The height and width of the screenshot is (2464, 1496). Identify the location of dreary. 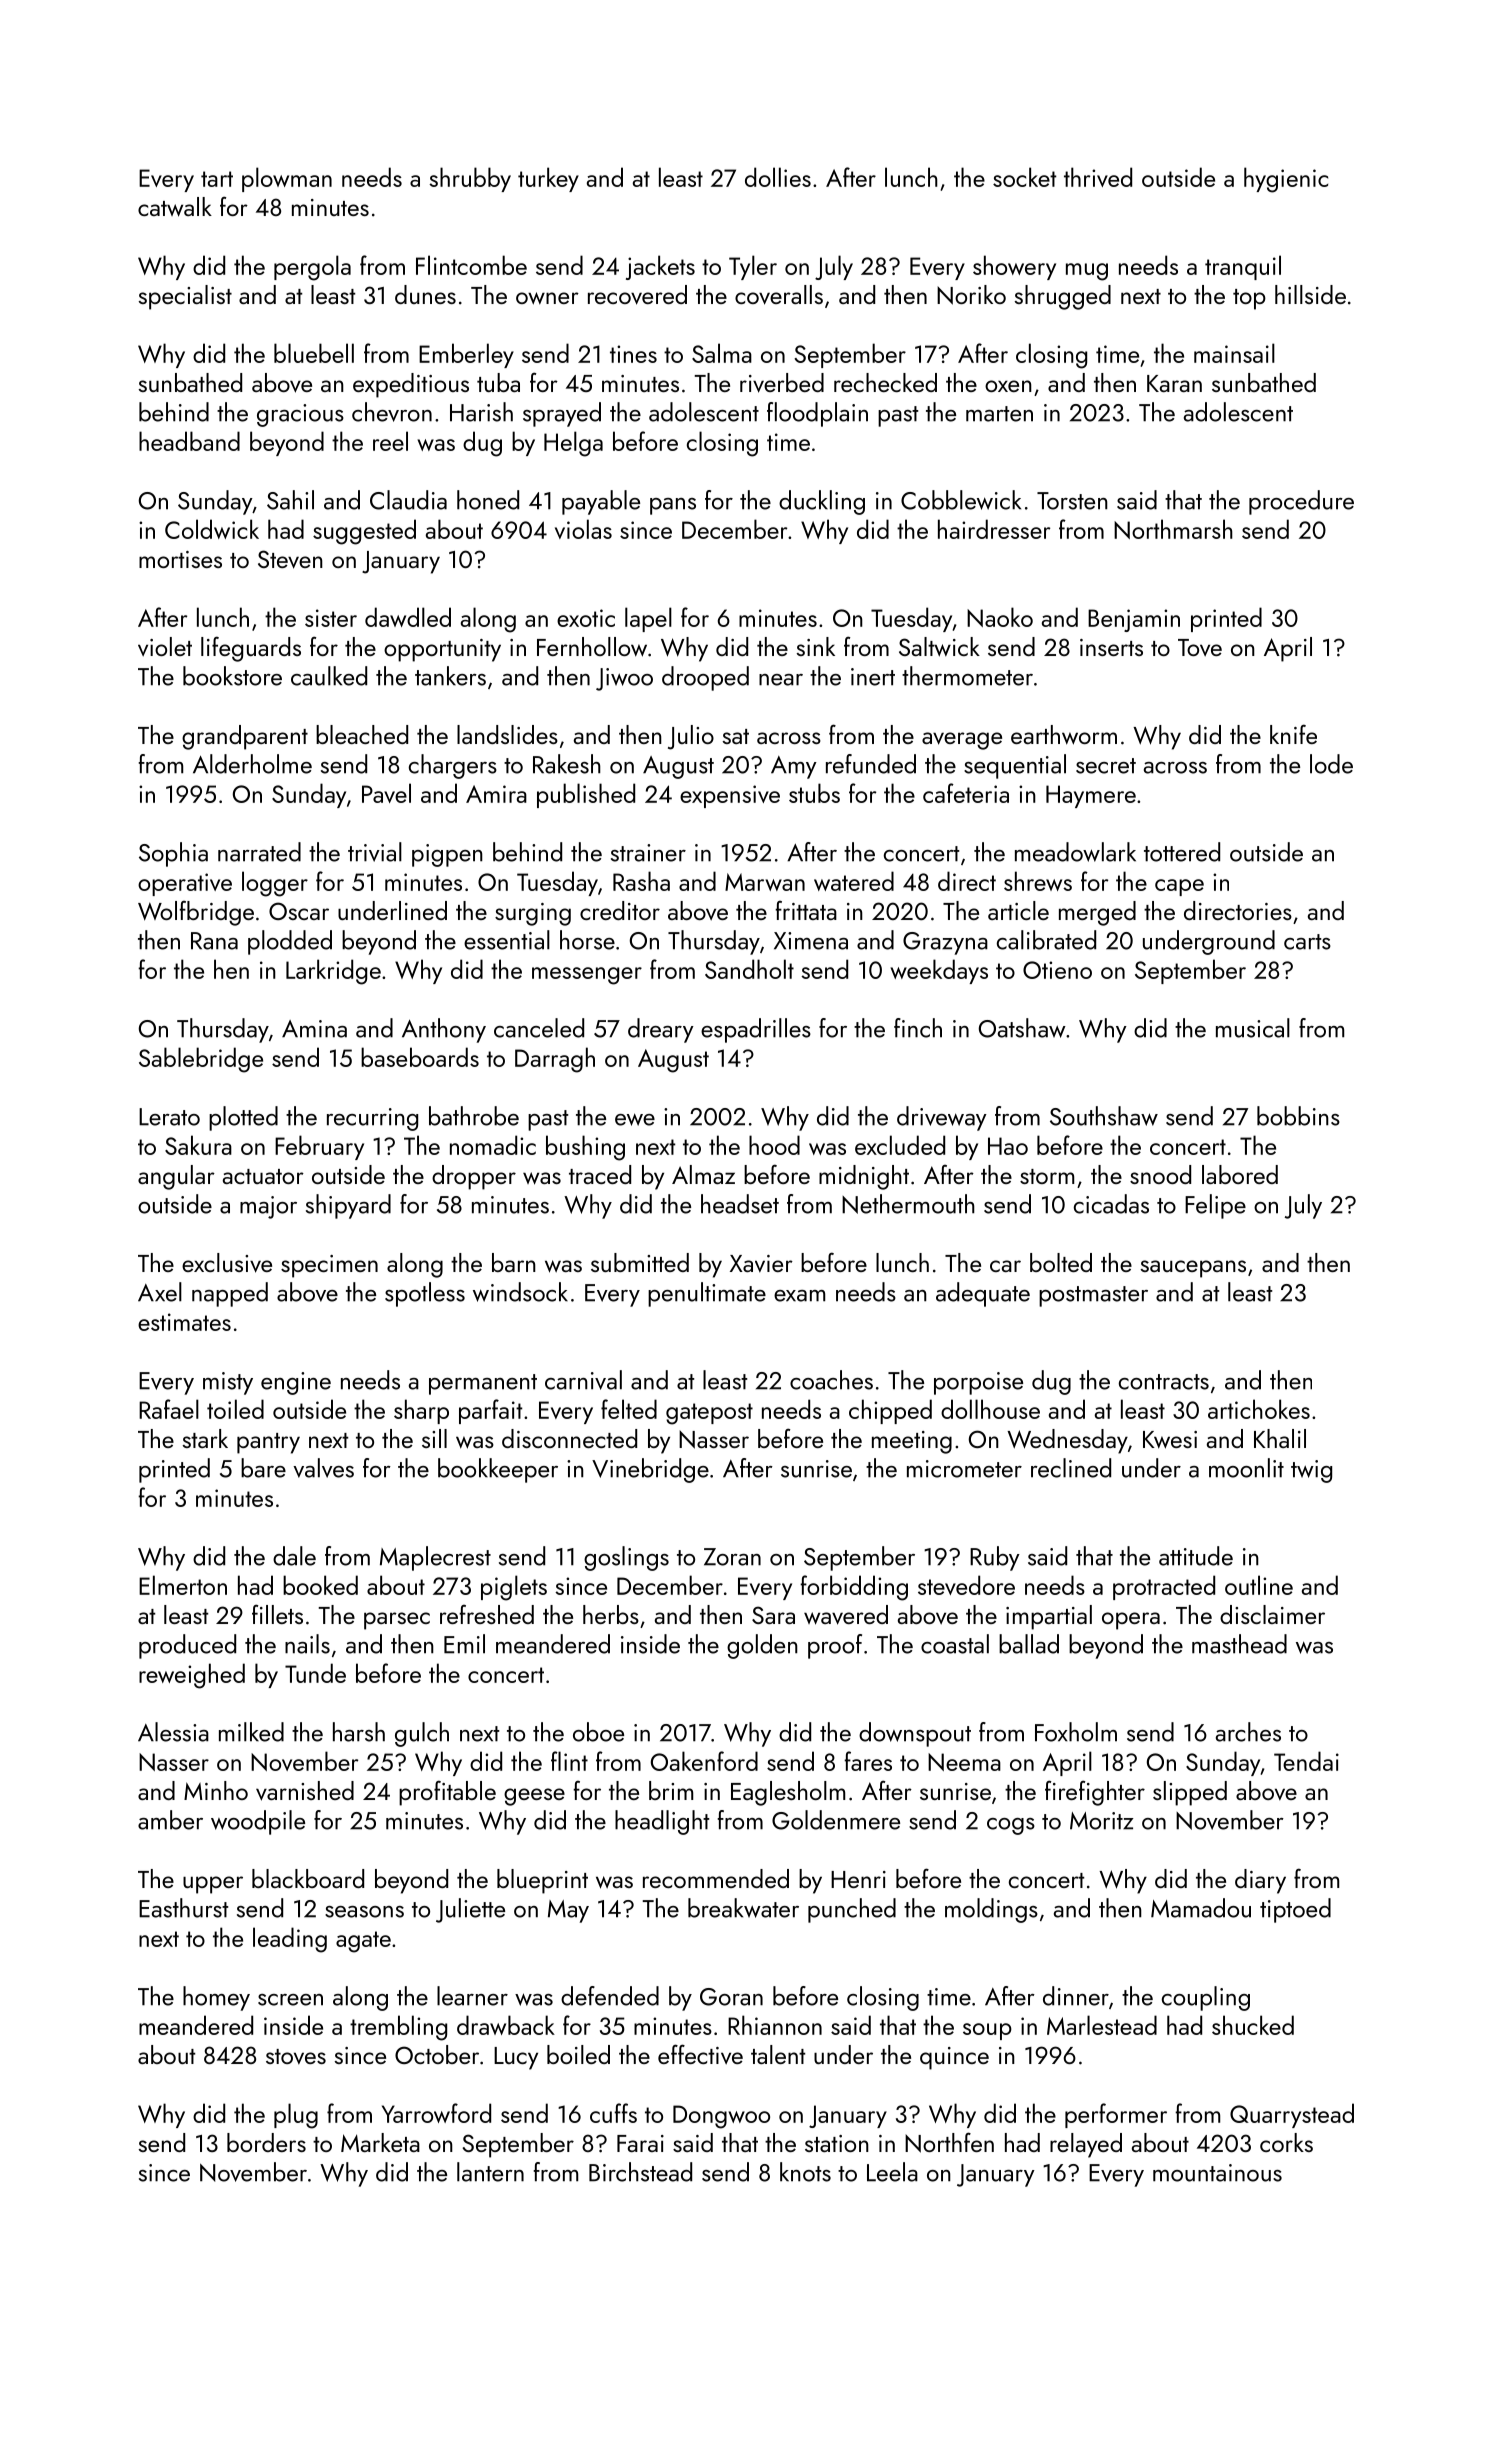
(661, 1030).
